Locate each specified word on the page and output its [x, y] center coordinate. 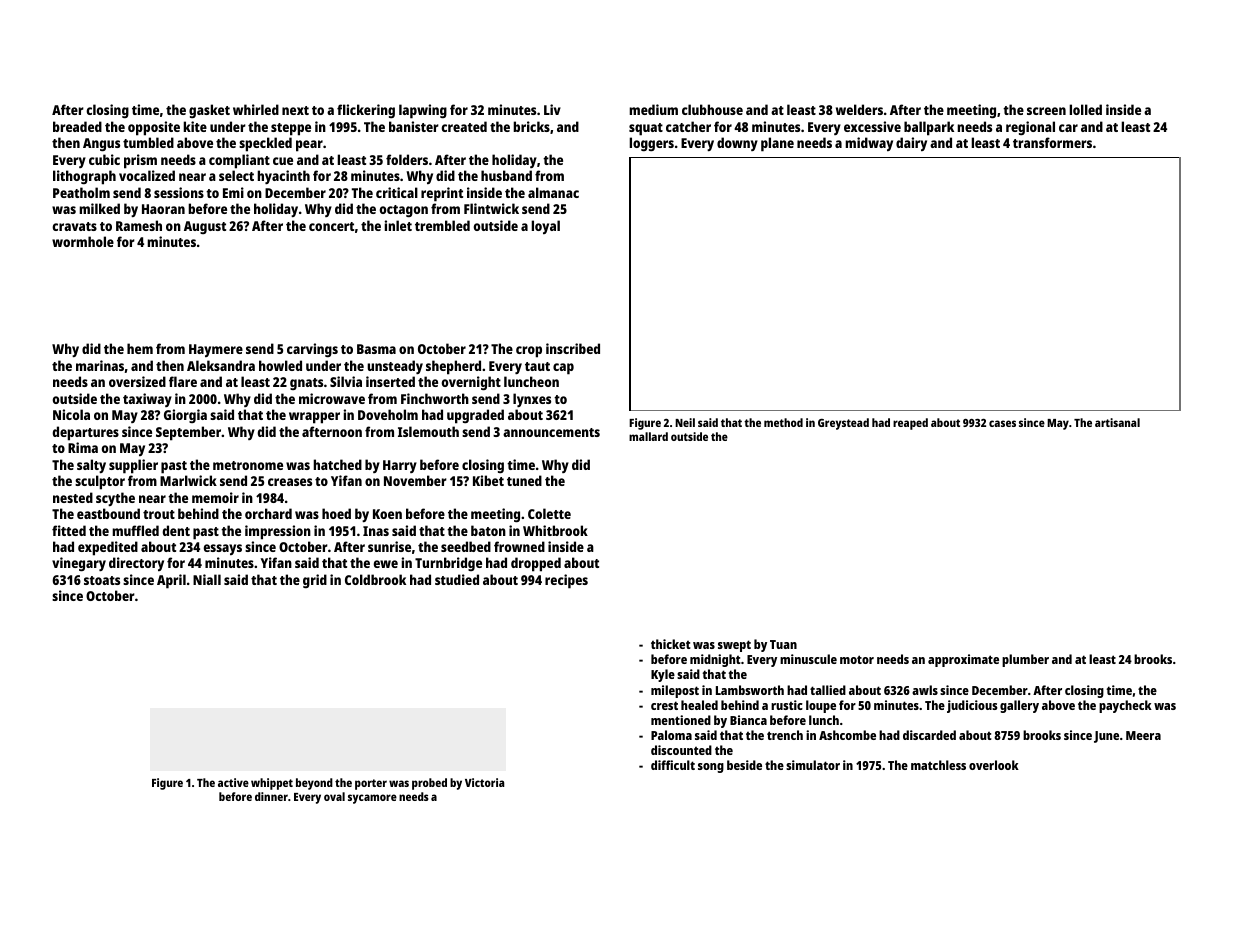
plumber [1025, 660]
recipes [566, 581]
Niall [207, 579]
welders [859, 109]
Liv [552, 109]
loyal [545, 227]
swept [734, 646]
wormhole [83, 241]
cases [1002, 423]
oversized [137, 381]
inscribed [573, 348]
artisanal [1117, 422]
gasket [209, 111]
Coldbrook [375, 579]
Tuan [783, 644]
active [233, 782]
